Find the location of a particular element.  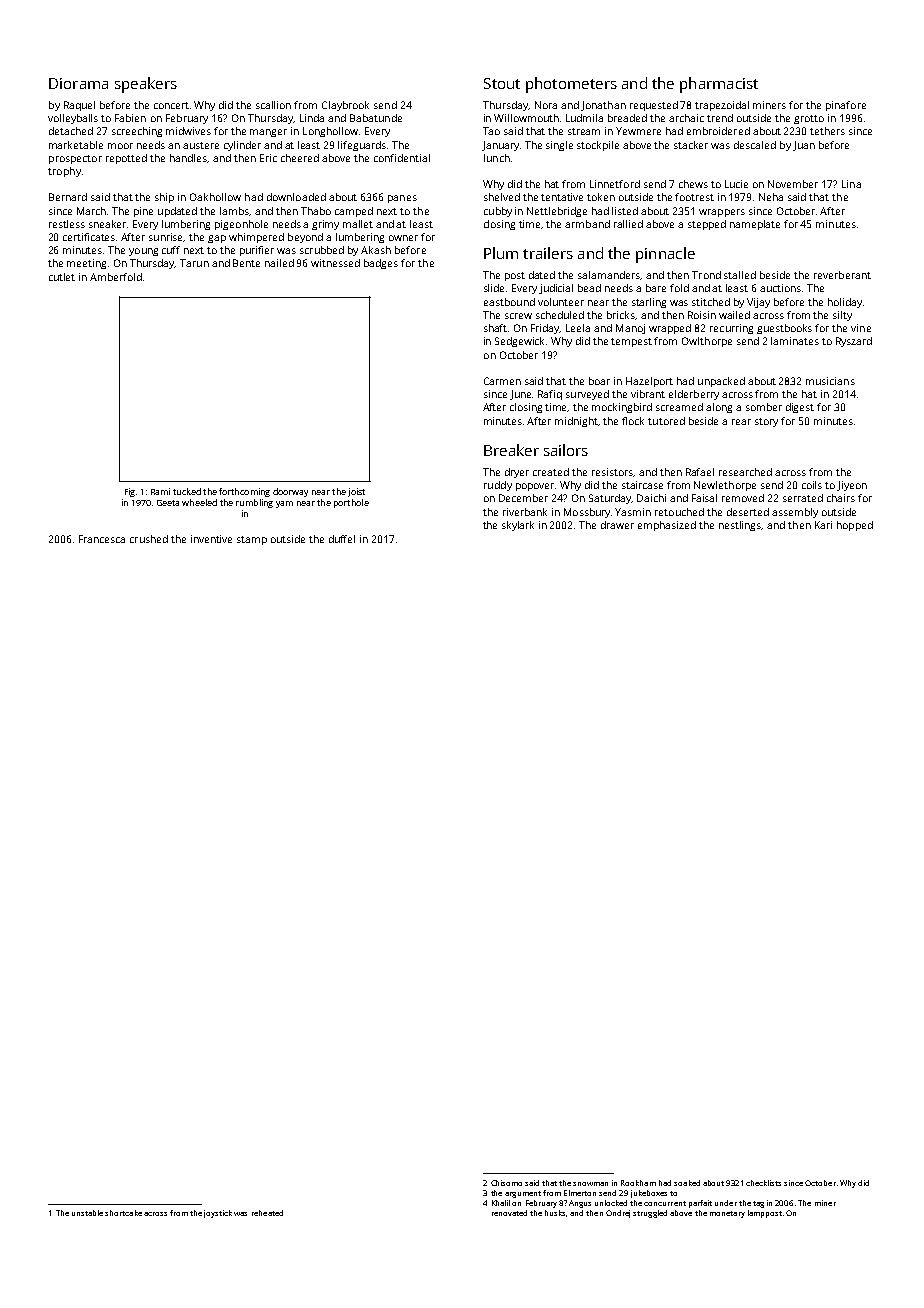

joystick is located at coordinates (218, 1214).
